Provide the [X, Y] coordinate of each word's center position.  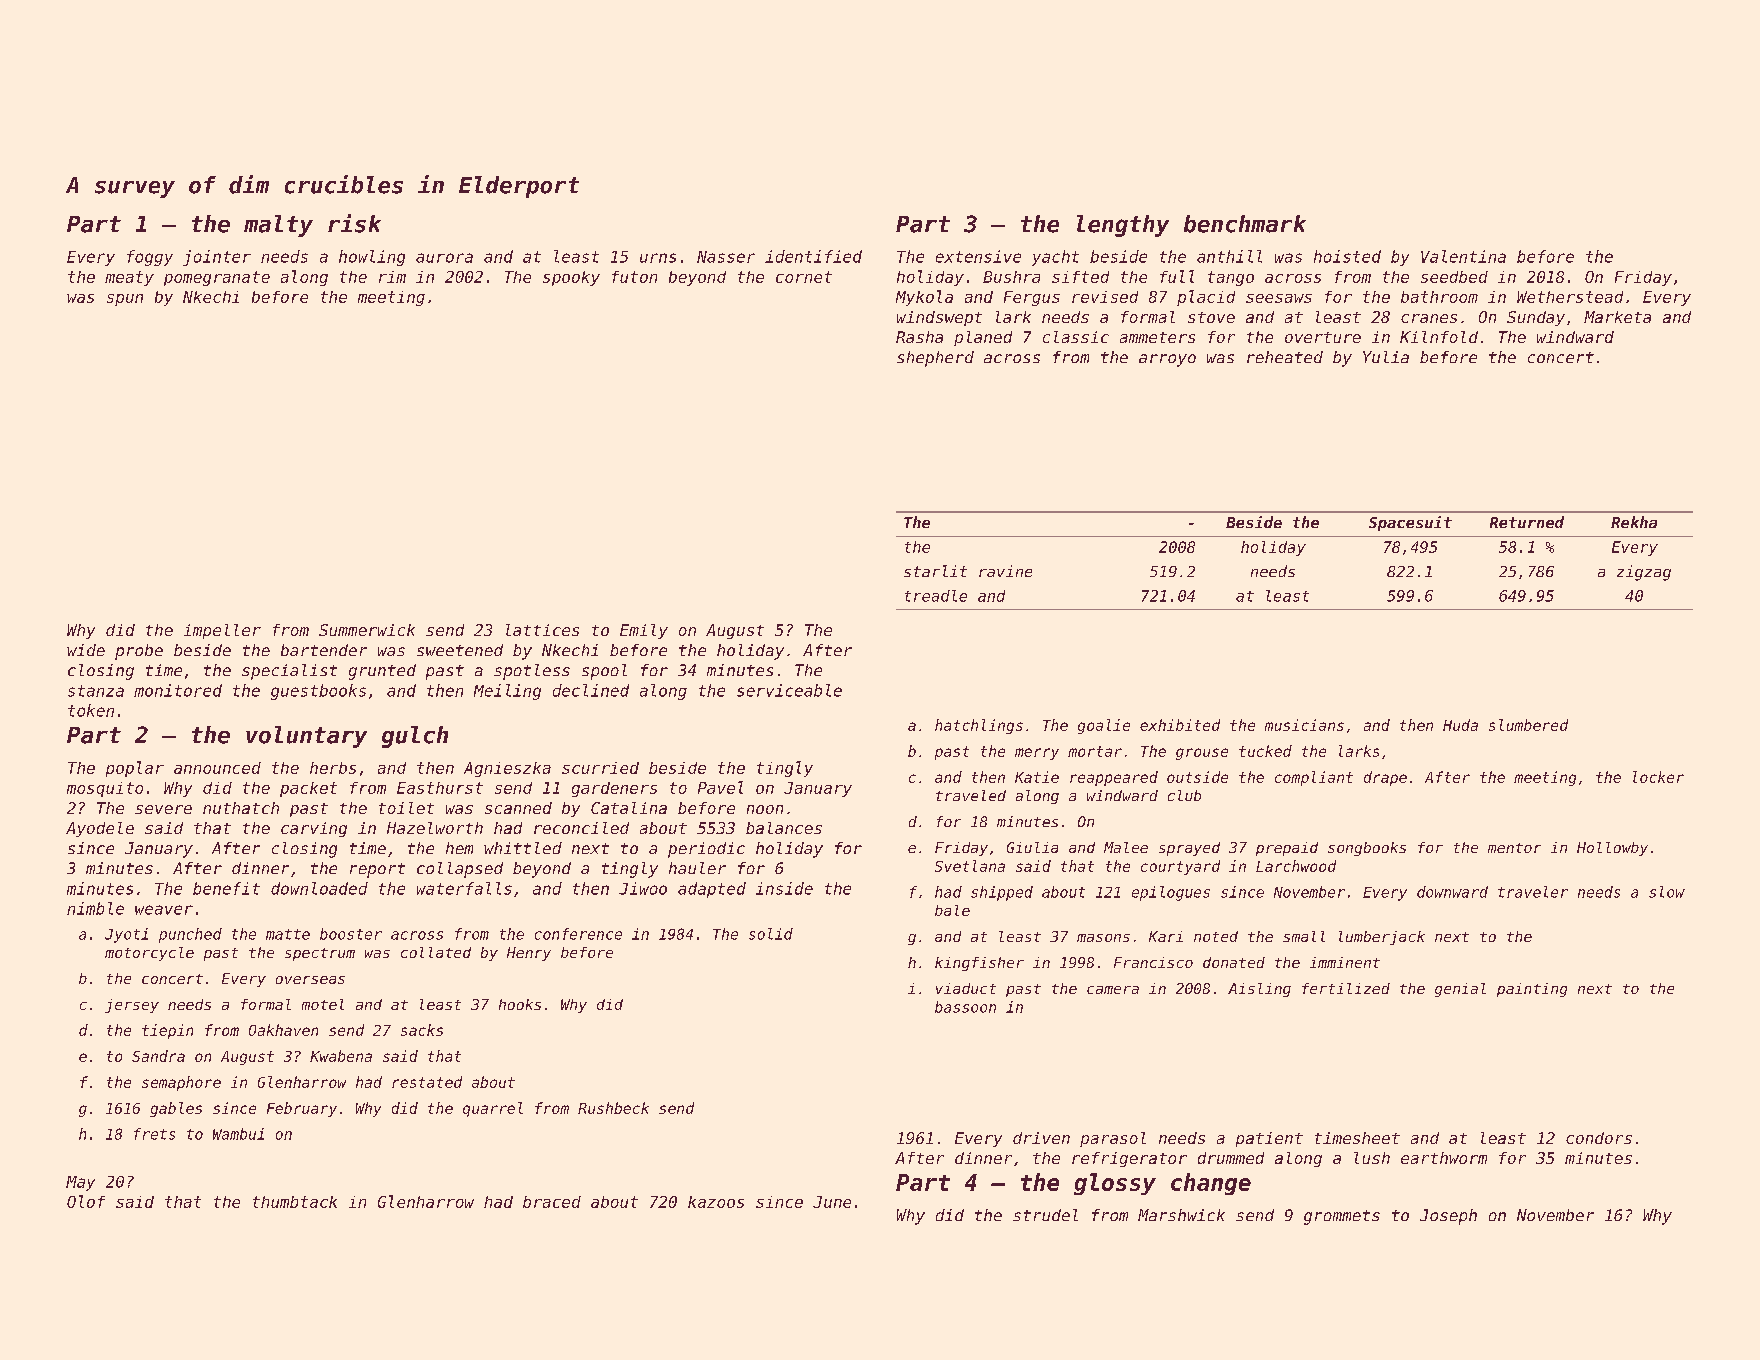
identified [813, 256]
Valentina [1463, 256]
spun [125, 300]
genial [1460, 990]
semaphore [181, 1083]
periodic [706, 850]
